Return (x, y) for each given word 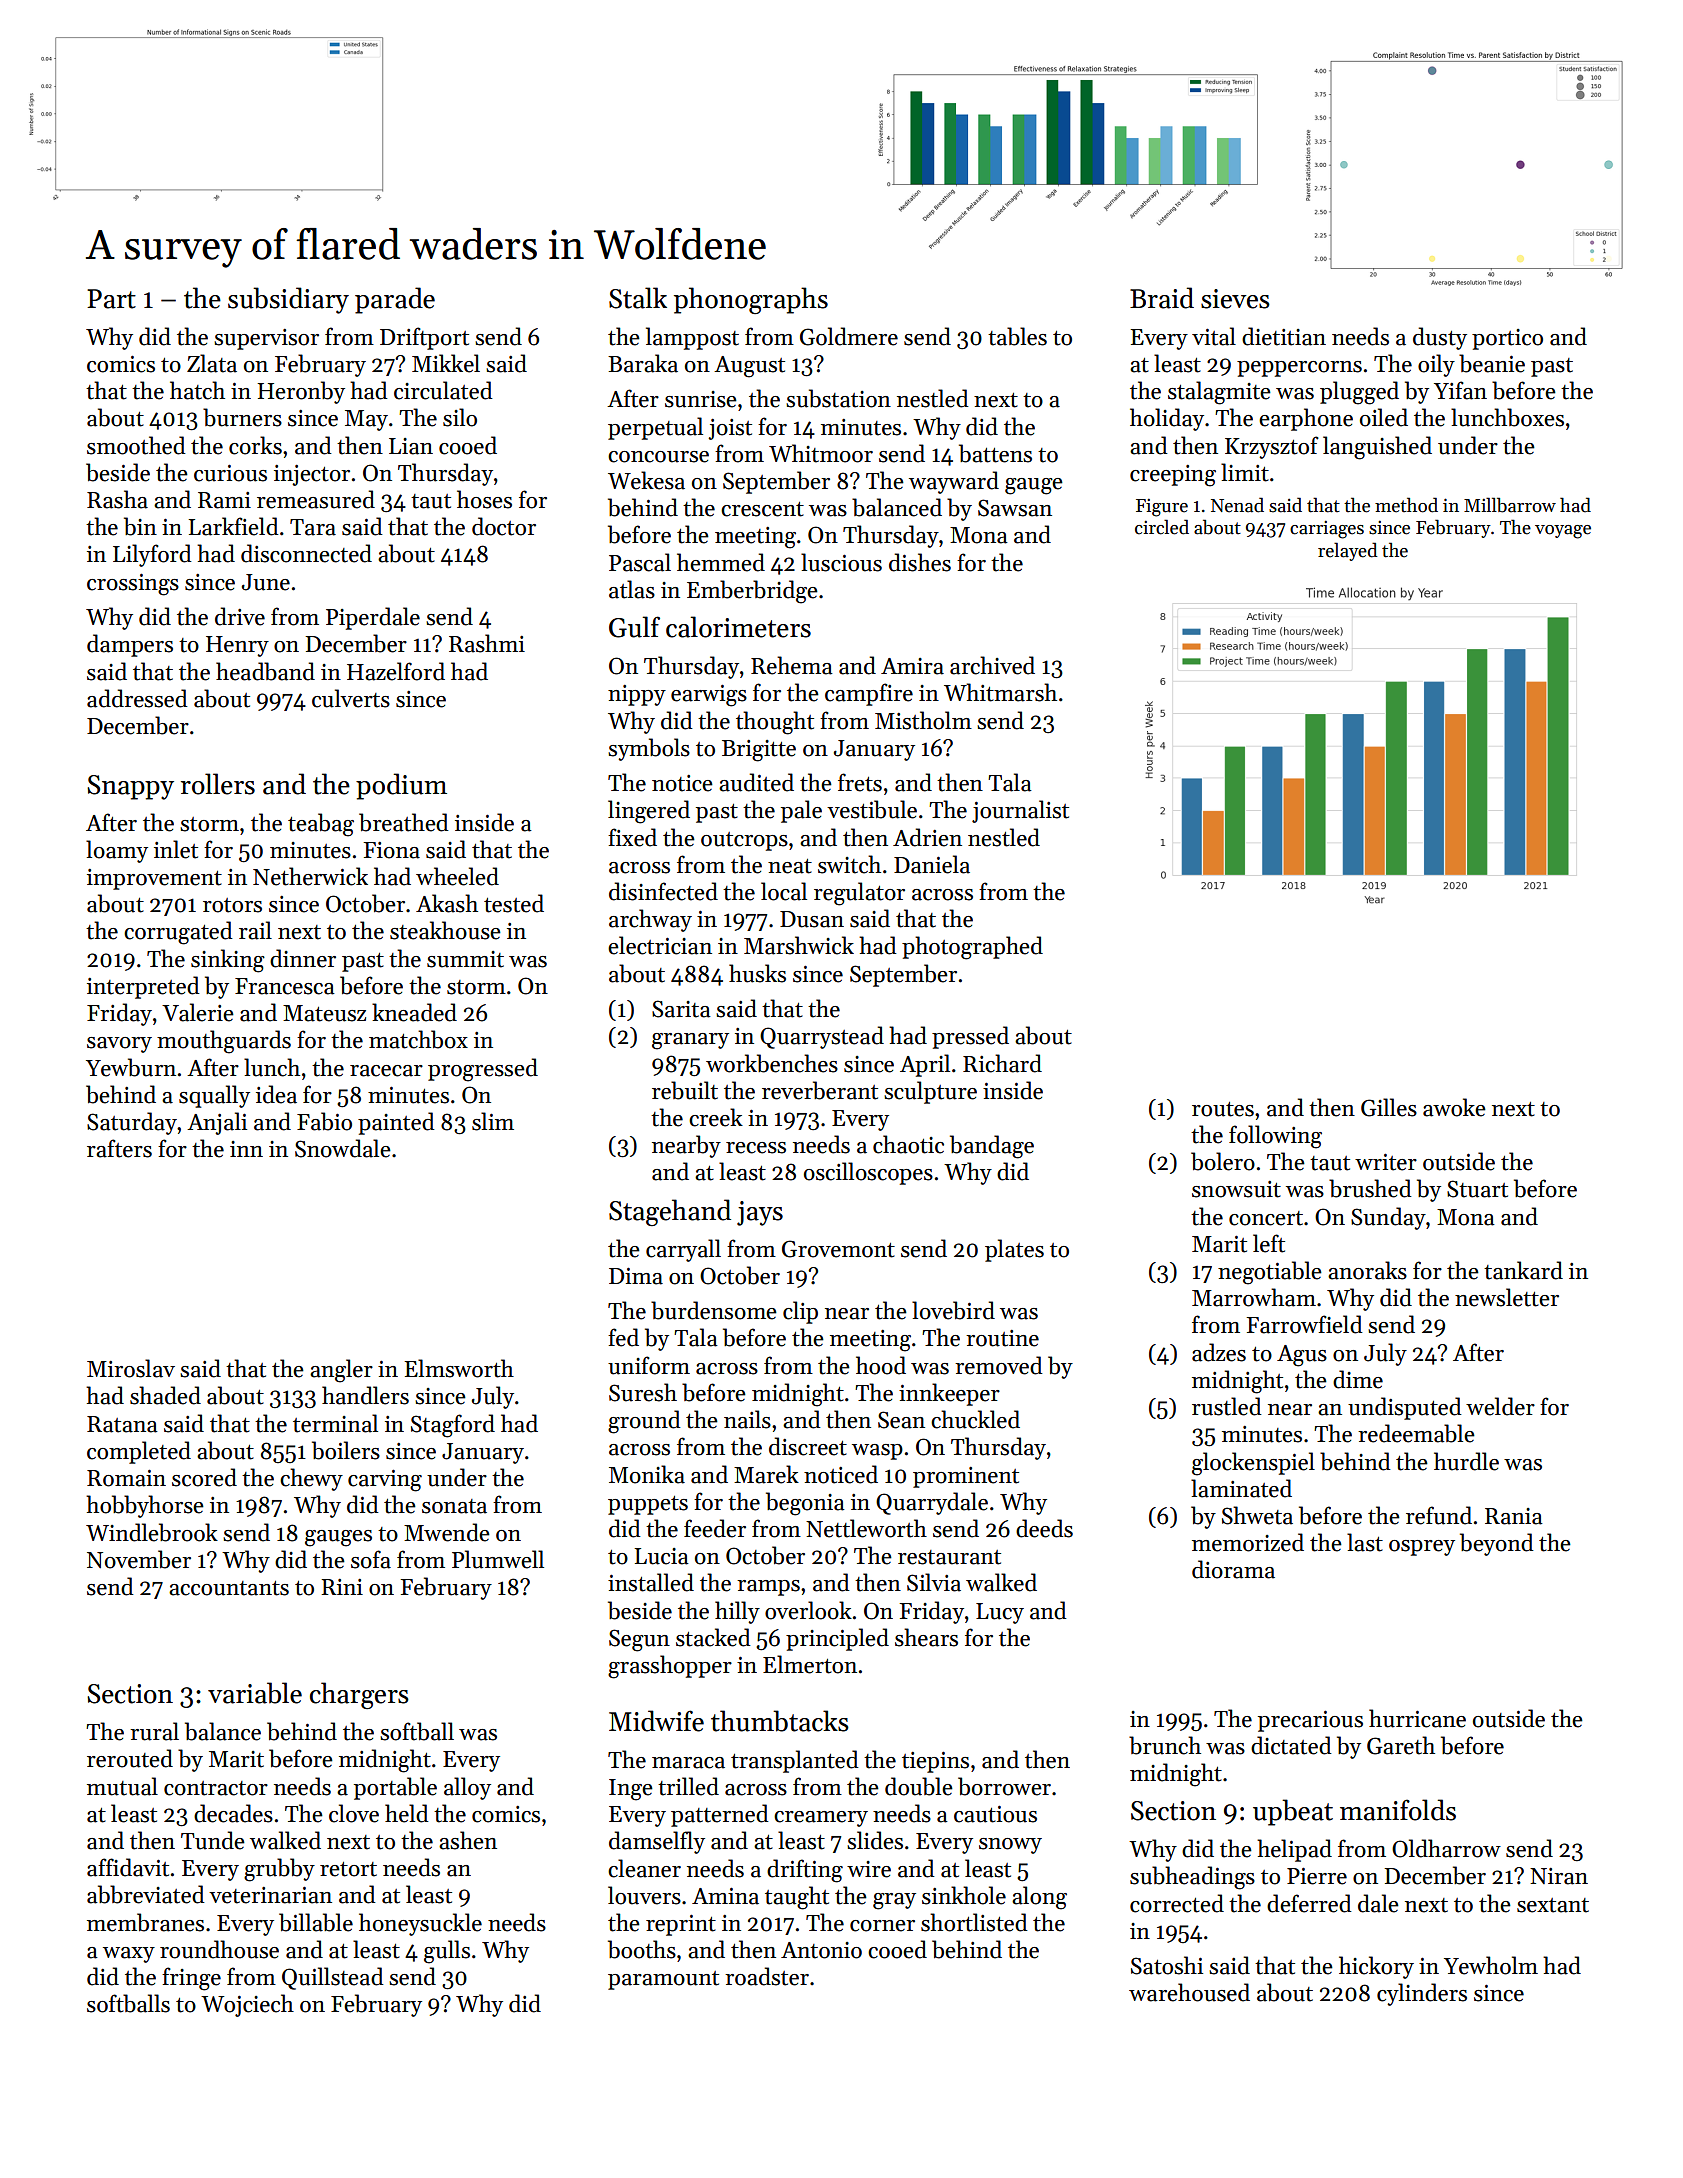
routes (1223, 1109)
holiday (1167, 419)
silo (460, 417)
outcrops (744, 841)
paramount (663, 1980)
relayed (1348, 551)
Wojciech (247, 2005)
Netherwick (310, 876)
